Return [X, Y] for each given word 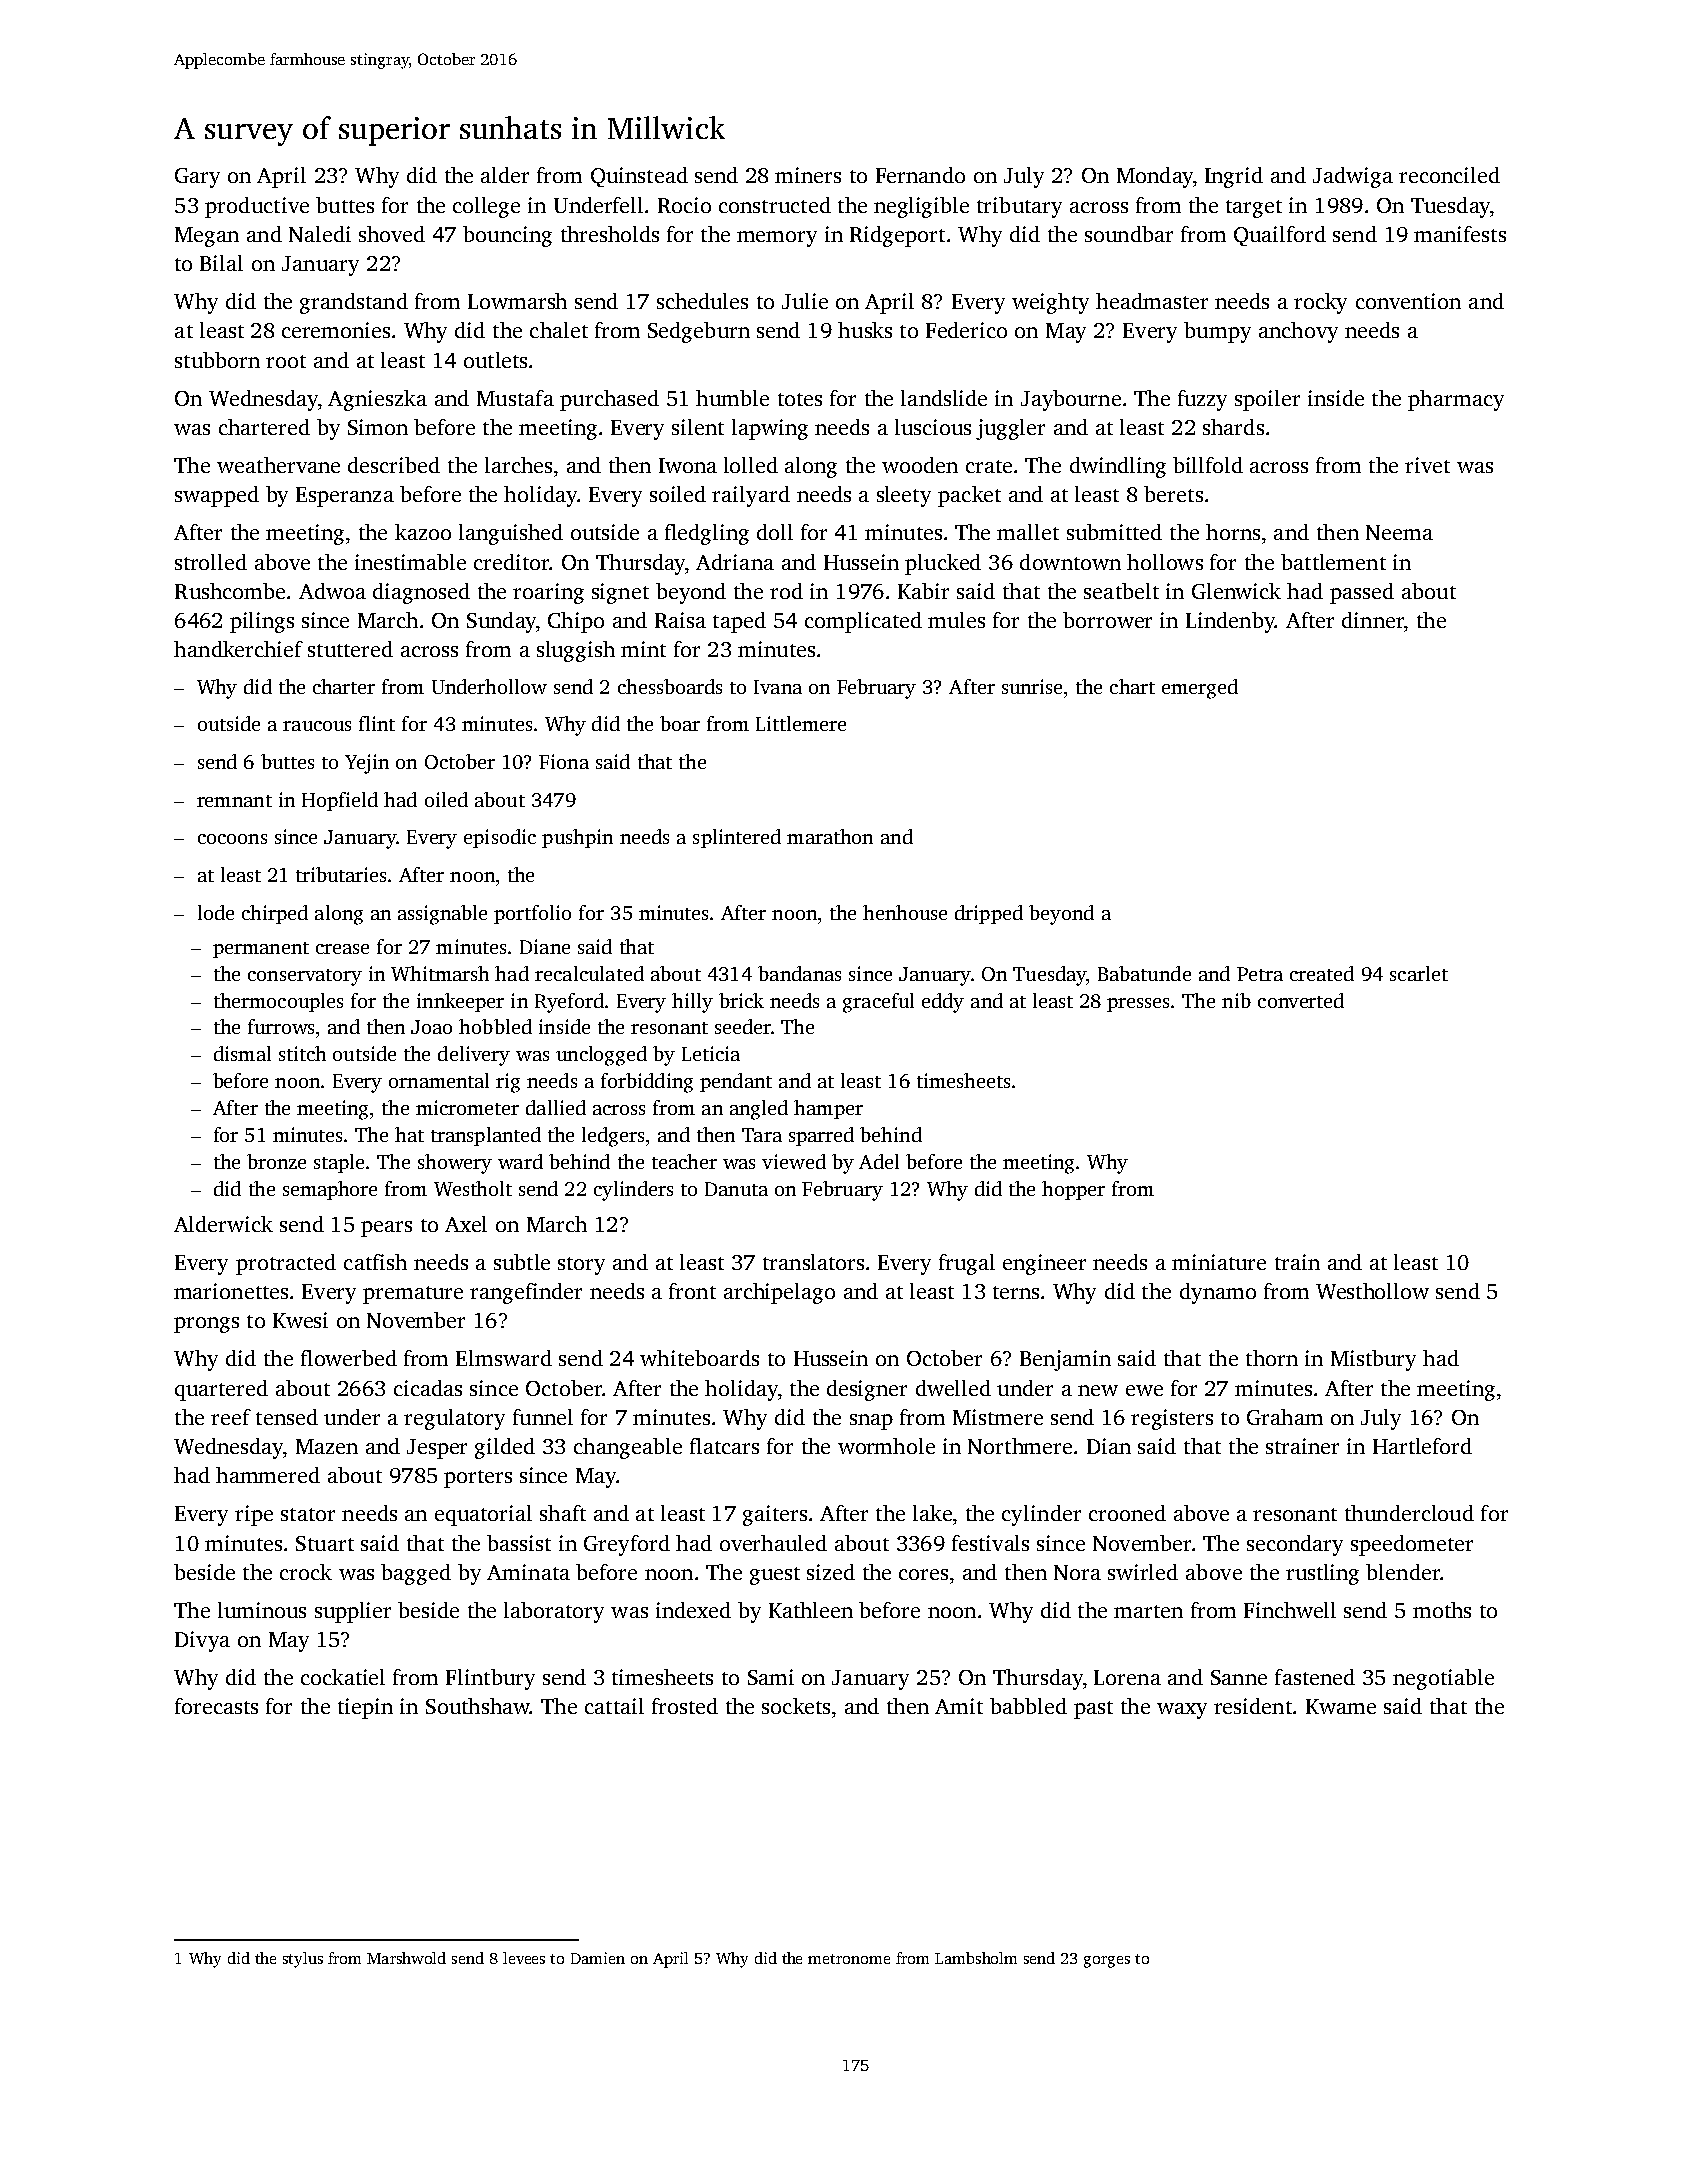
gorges [1107, 1962]
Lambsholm [976, 1958]
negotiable [1443, 1679]
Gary [197, 178]
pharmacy [1456, 400]
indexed [693, 1610]
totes [800, 399]
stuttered [350, 649]
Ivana [778, 687]
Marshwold [406, 1958]
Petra [1260, 974]
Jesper [437, 1449]
